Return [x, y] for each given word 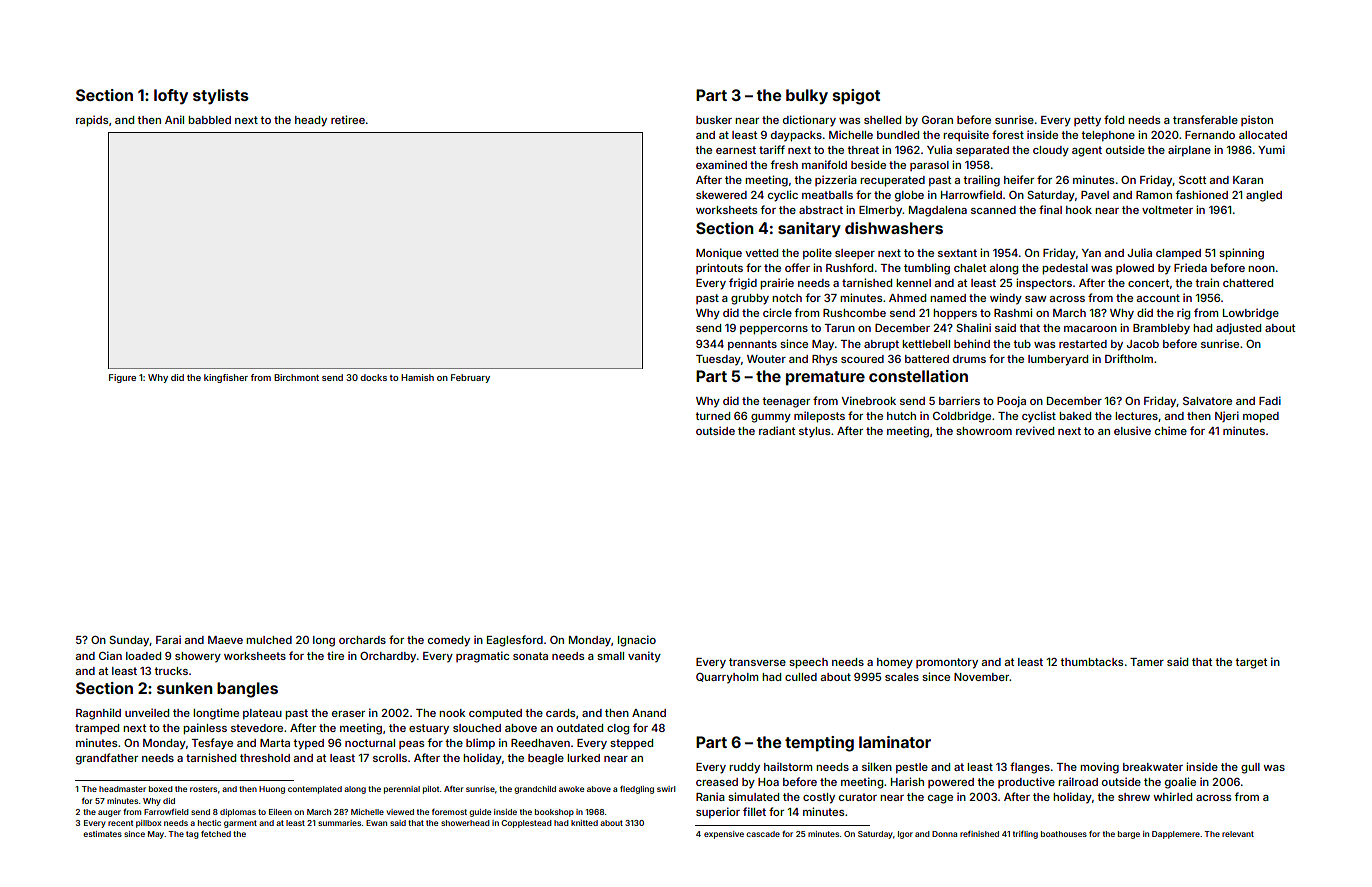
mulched [269, 640]
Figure [122, 378]
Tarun [840, 328]
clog [618, 729]
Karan [1248, 180]
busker [714, 120]
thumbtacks [1091, 662]
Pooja [1011, 401]
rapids [92, 121]
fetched [216, 833]
